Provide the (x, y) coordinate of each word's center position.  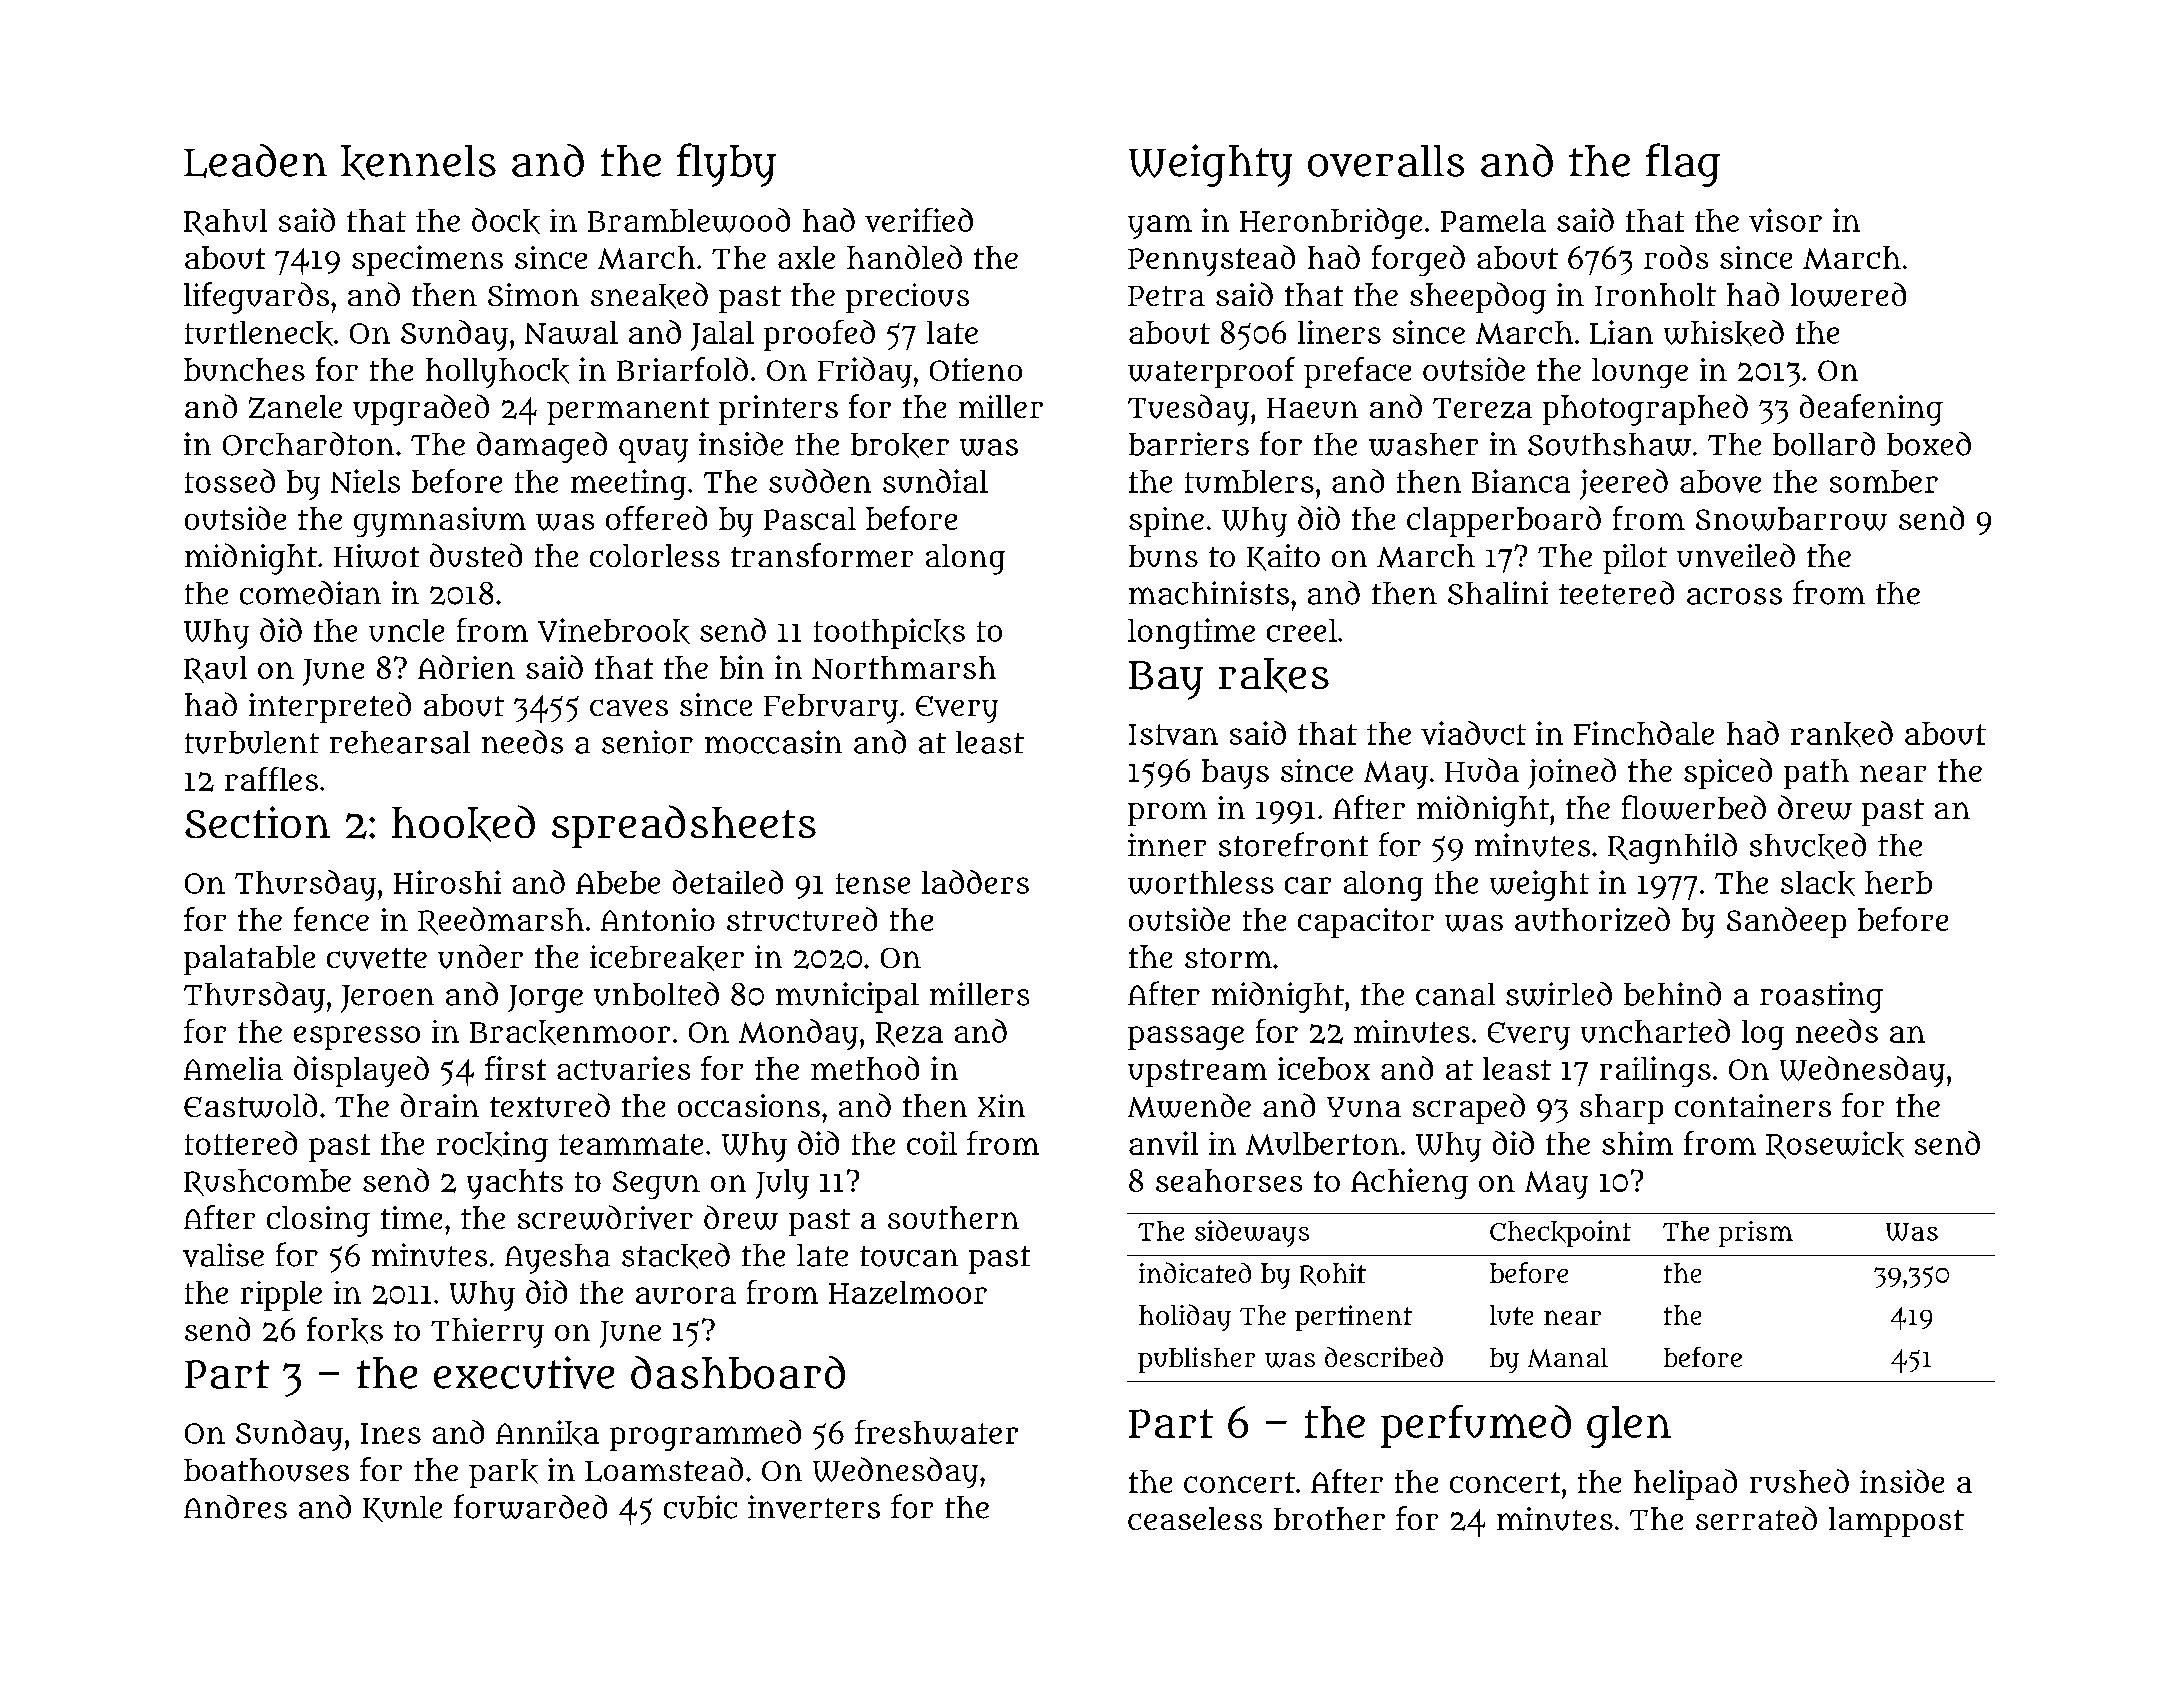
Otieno (976, 369)
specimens (427, 260)
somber (1884, 481)
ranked (1842, 734)
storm (1228, 958)
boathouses (266, 1470)
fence (331, 919)
